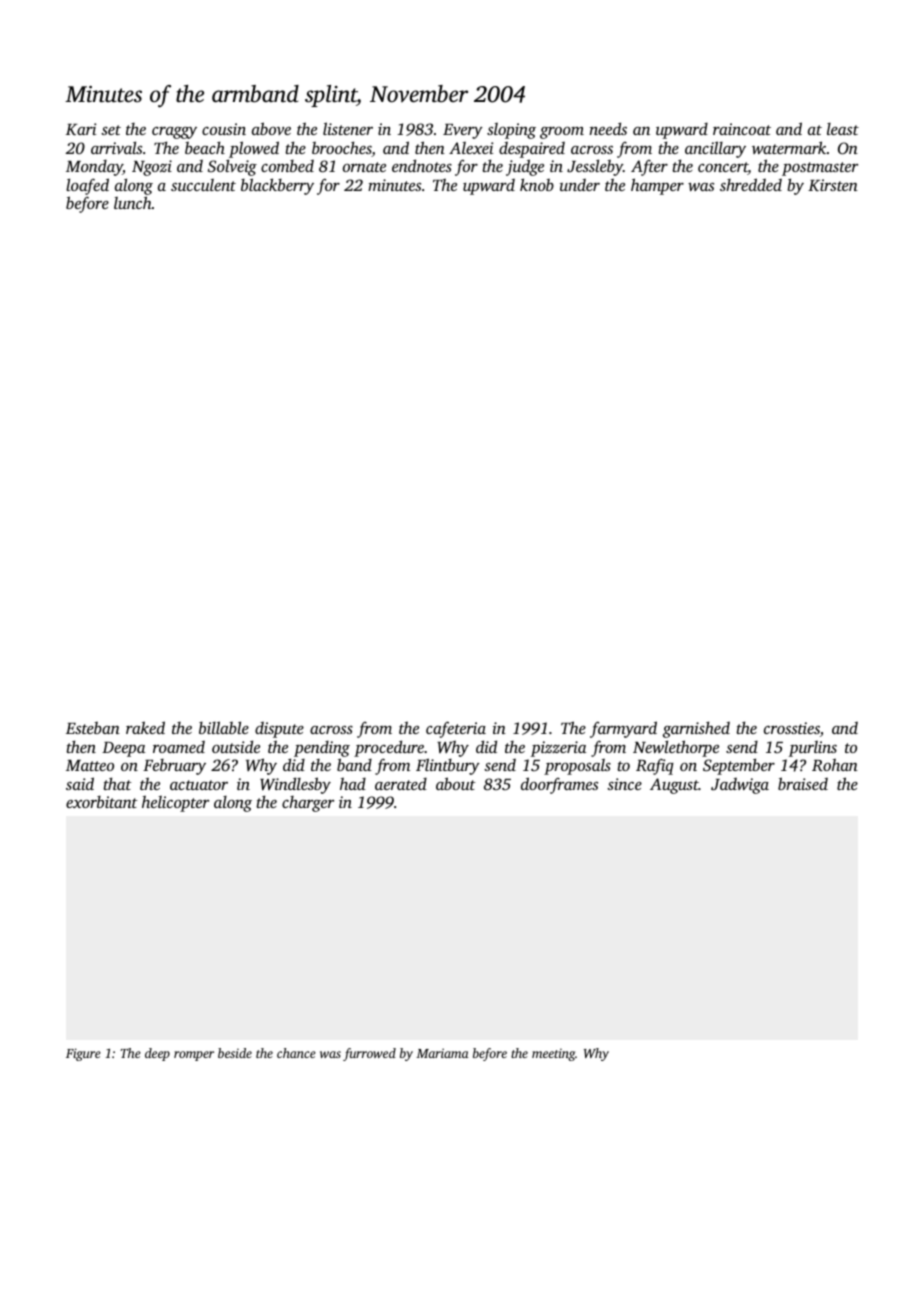 This screenshot has height=1308, width=924. I want to click on lunch, so click(133, 202).
